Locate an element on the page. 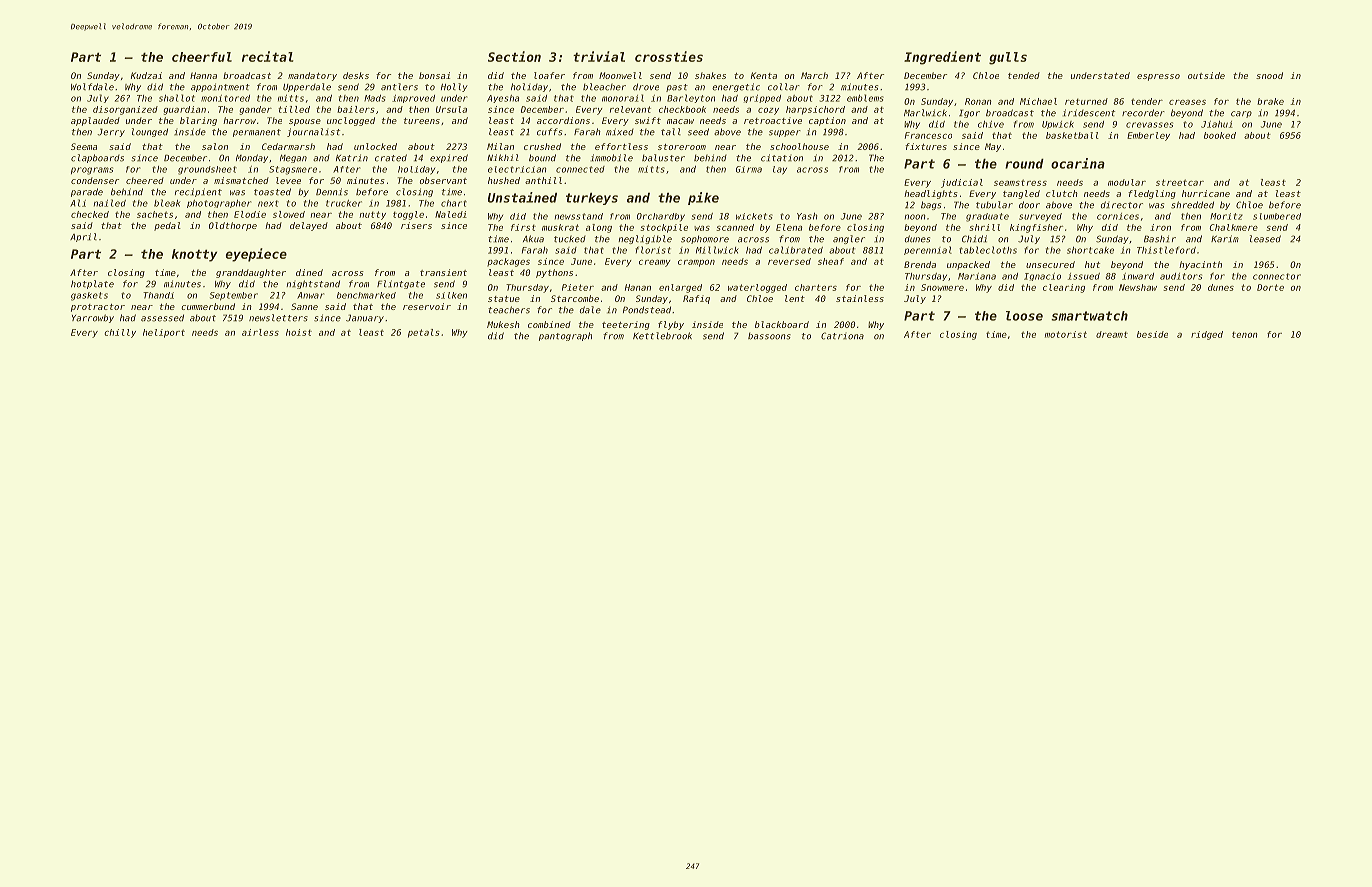 The width and height of the page is (1372, 887). airless is located at coordinates (260, 332).
